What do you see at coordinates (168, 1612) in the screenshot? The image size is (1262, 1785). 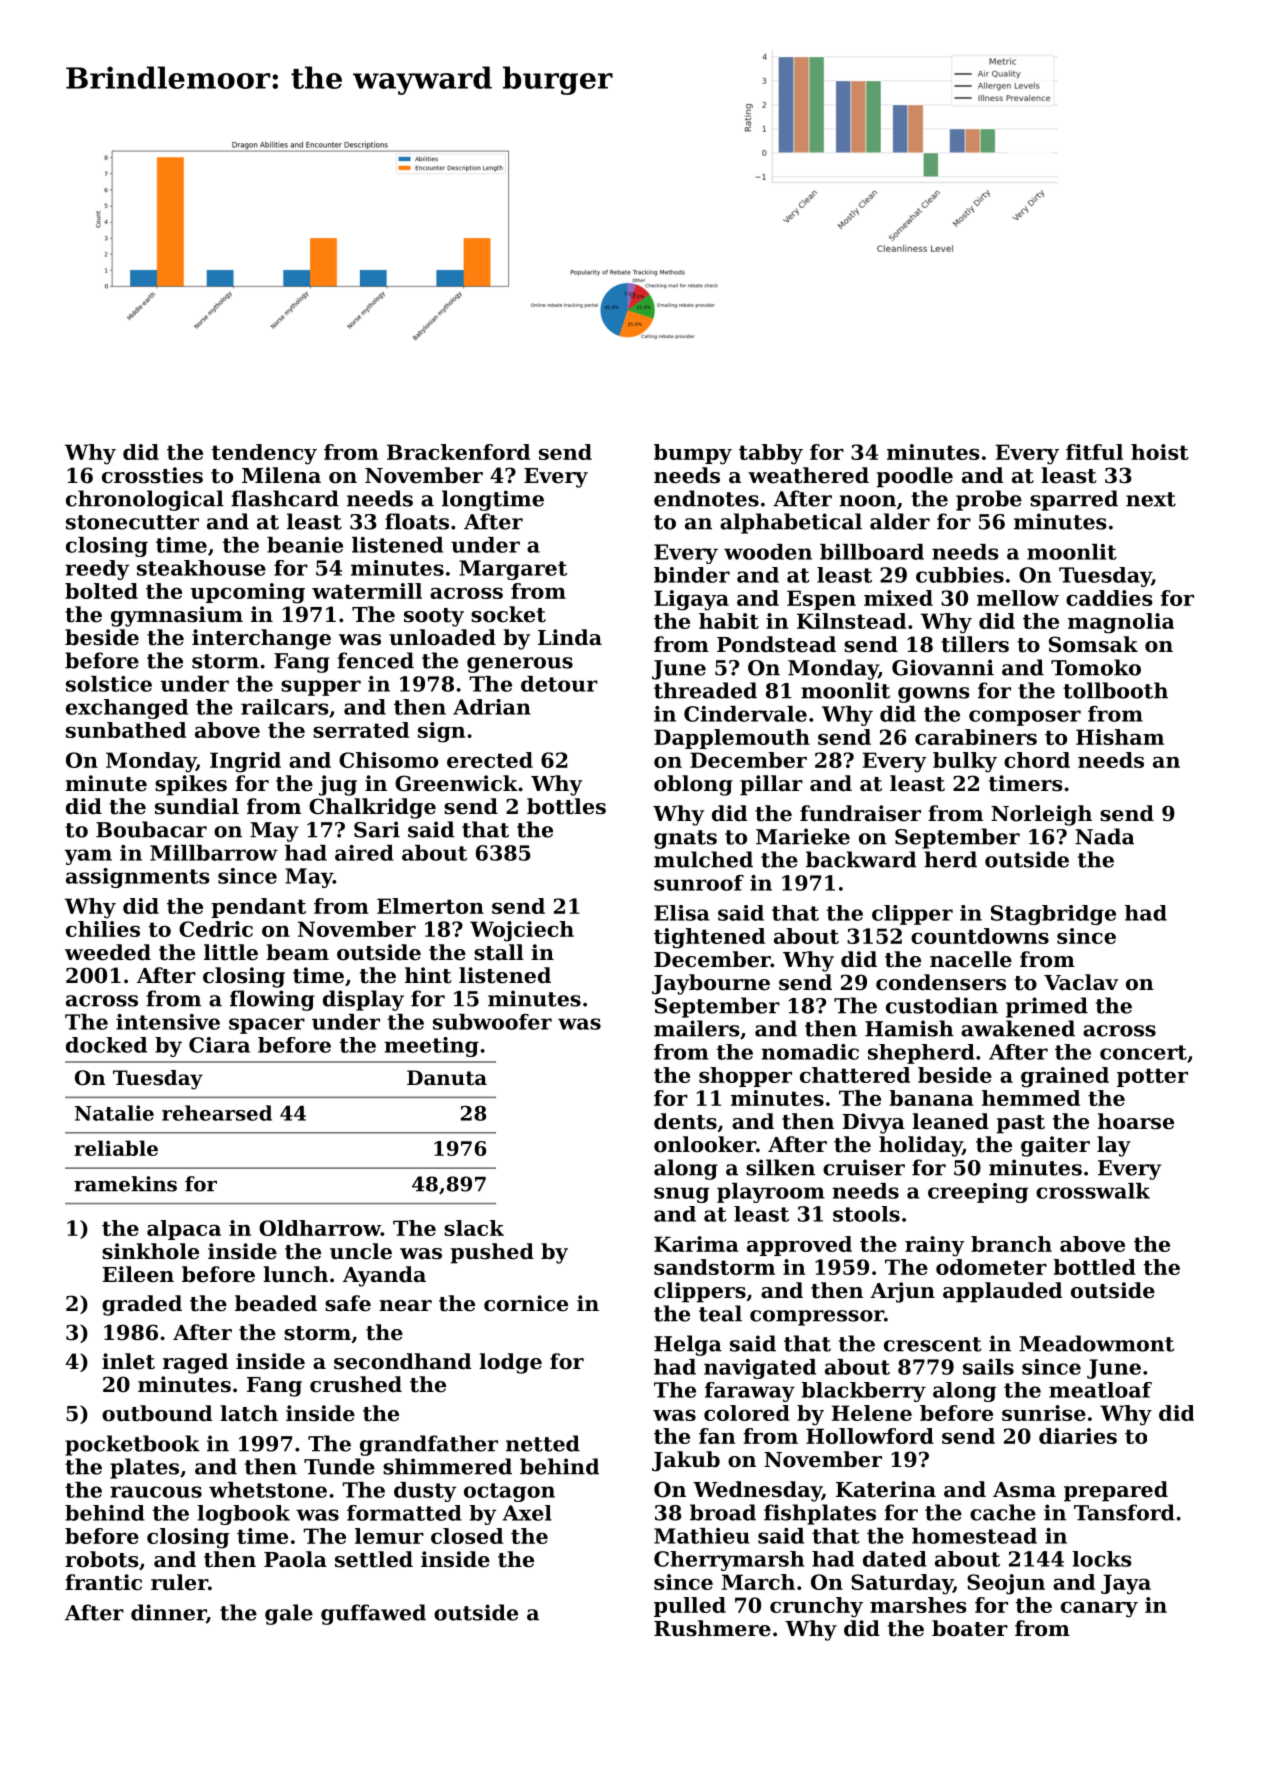 I see `dinner` at bounding box center [168, 1612].
